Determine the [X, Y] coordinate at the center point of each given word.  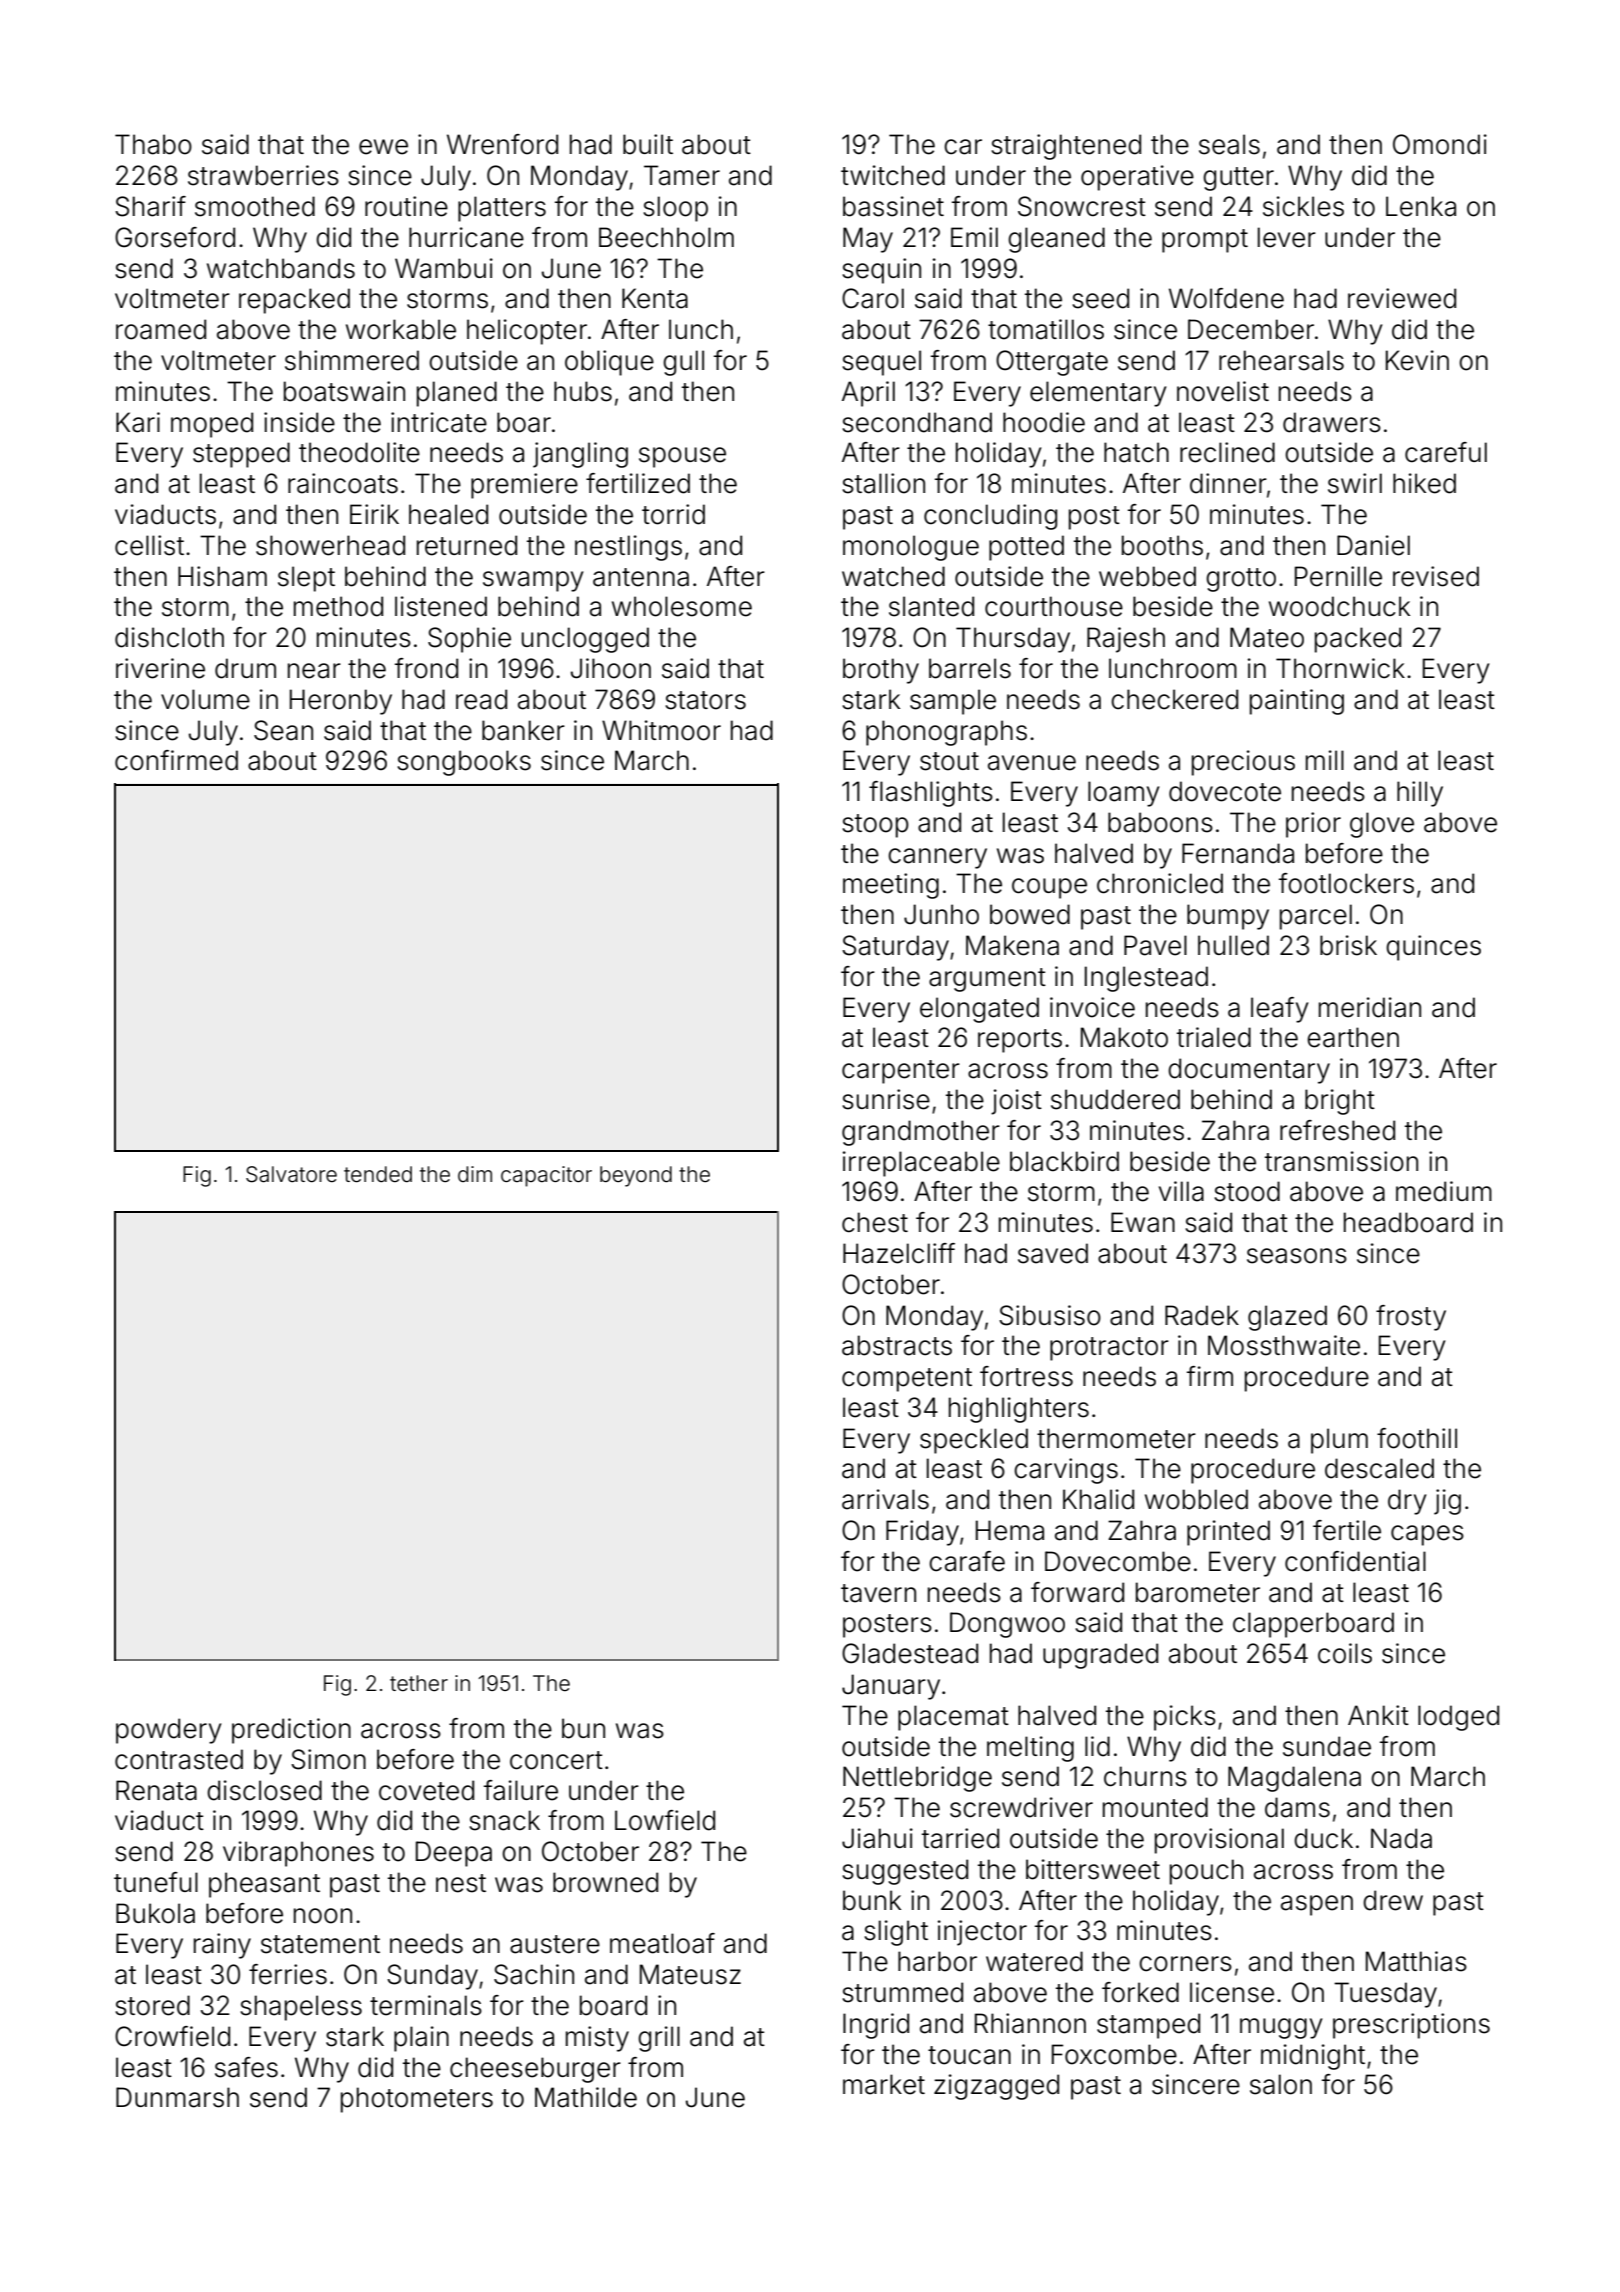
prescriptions [1411, 2026]
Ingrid [876, 2026]
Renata [156, 1790]
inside [299, 422]
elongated [979, 1010]
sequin [881, 271]
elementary [1098, 394]
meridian [1370, 1007]
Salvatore [291, 1174]
